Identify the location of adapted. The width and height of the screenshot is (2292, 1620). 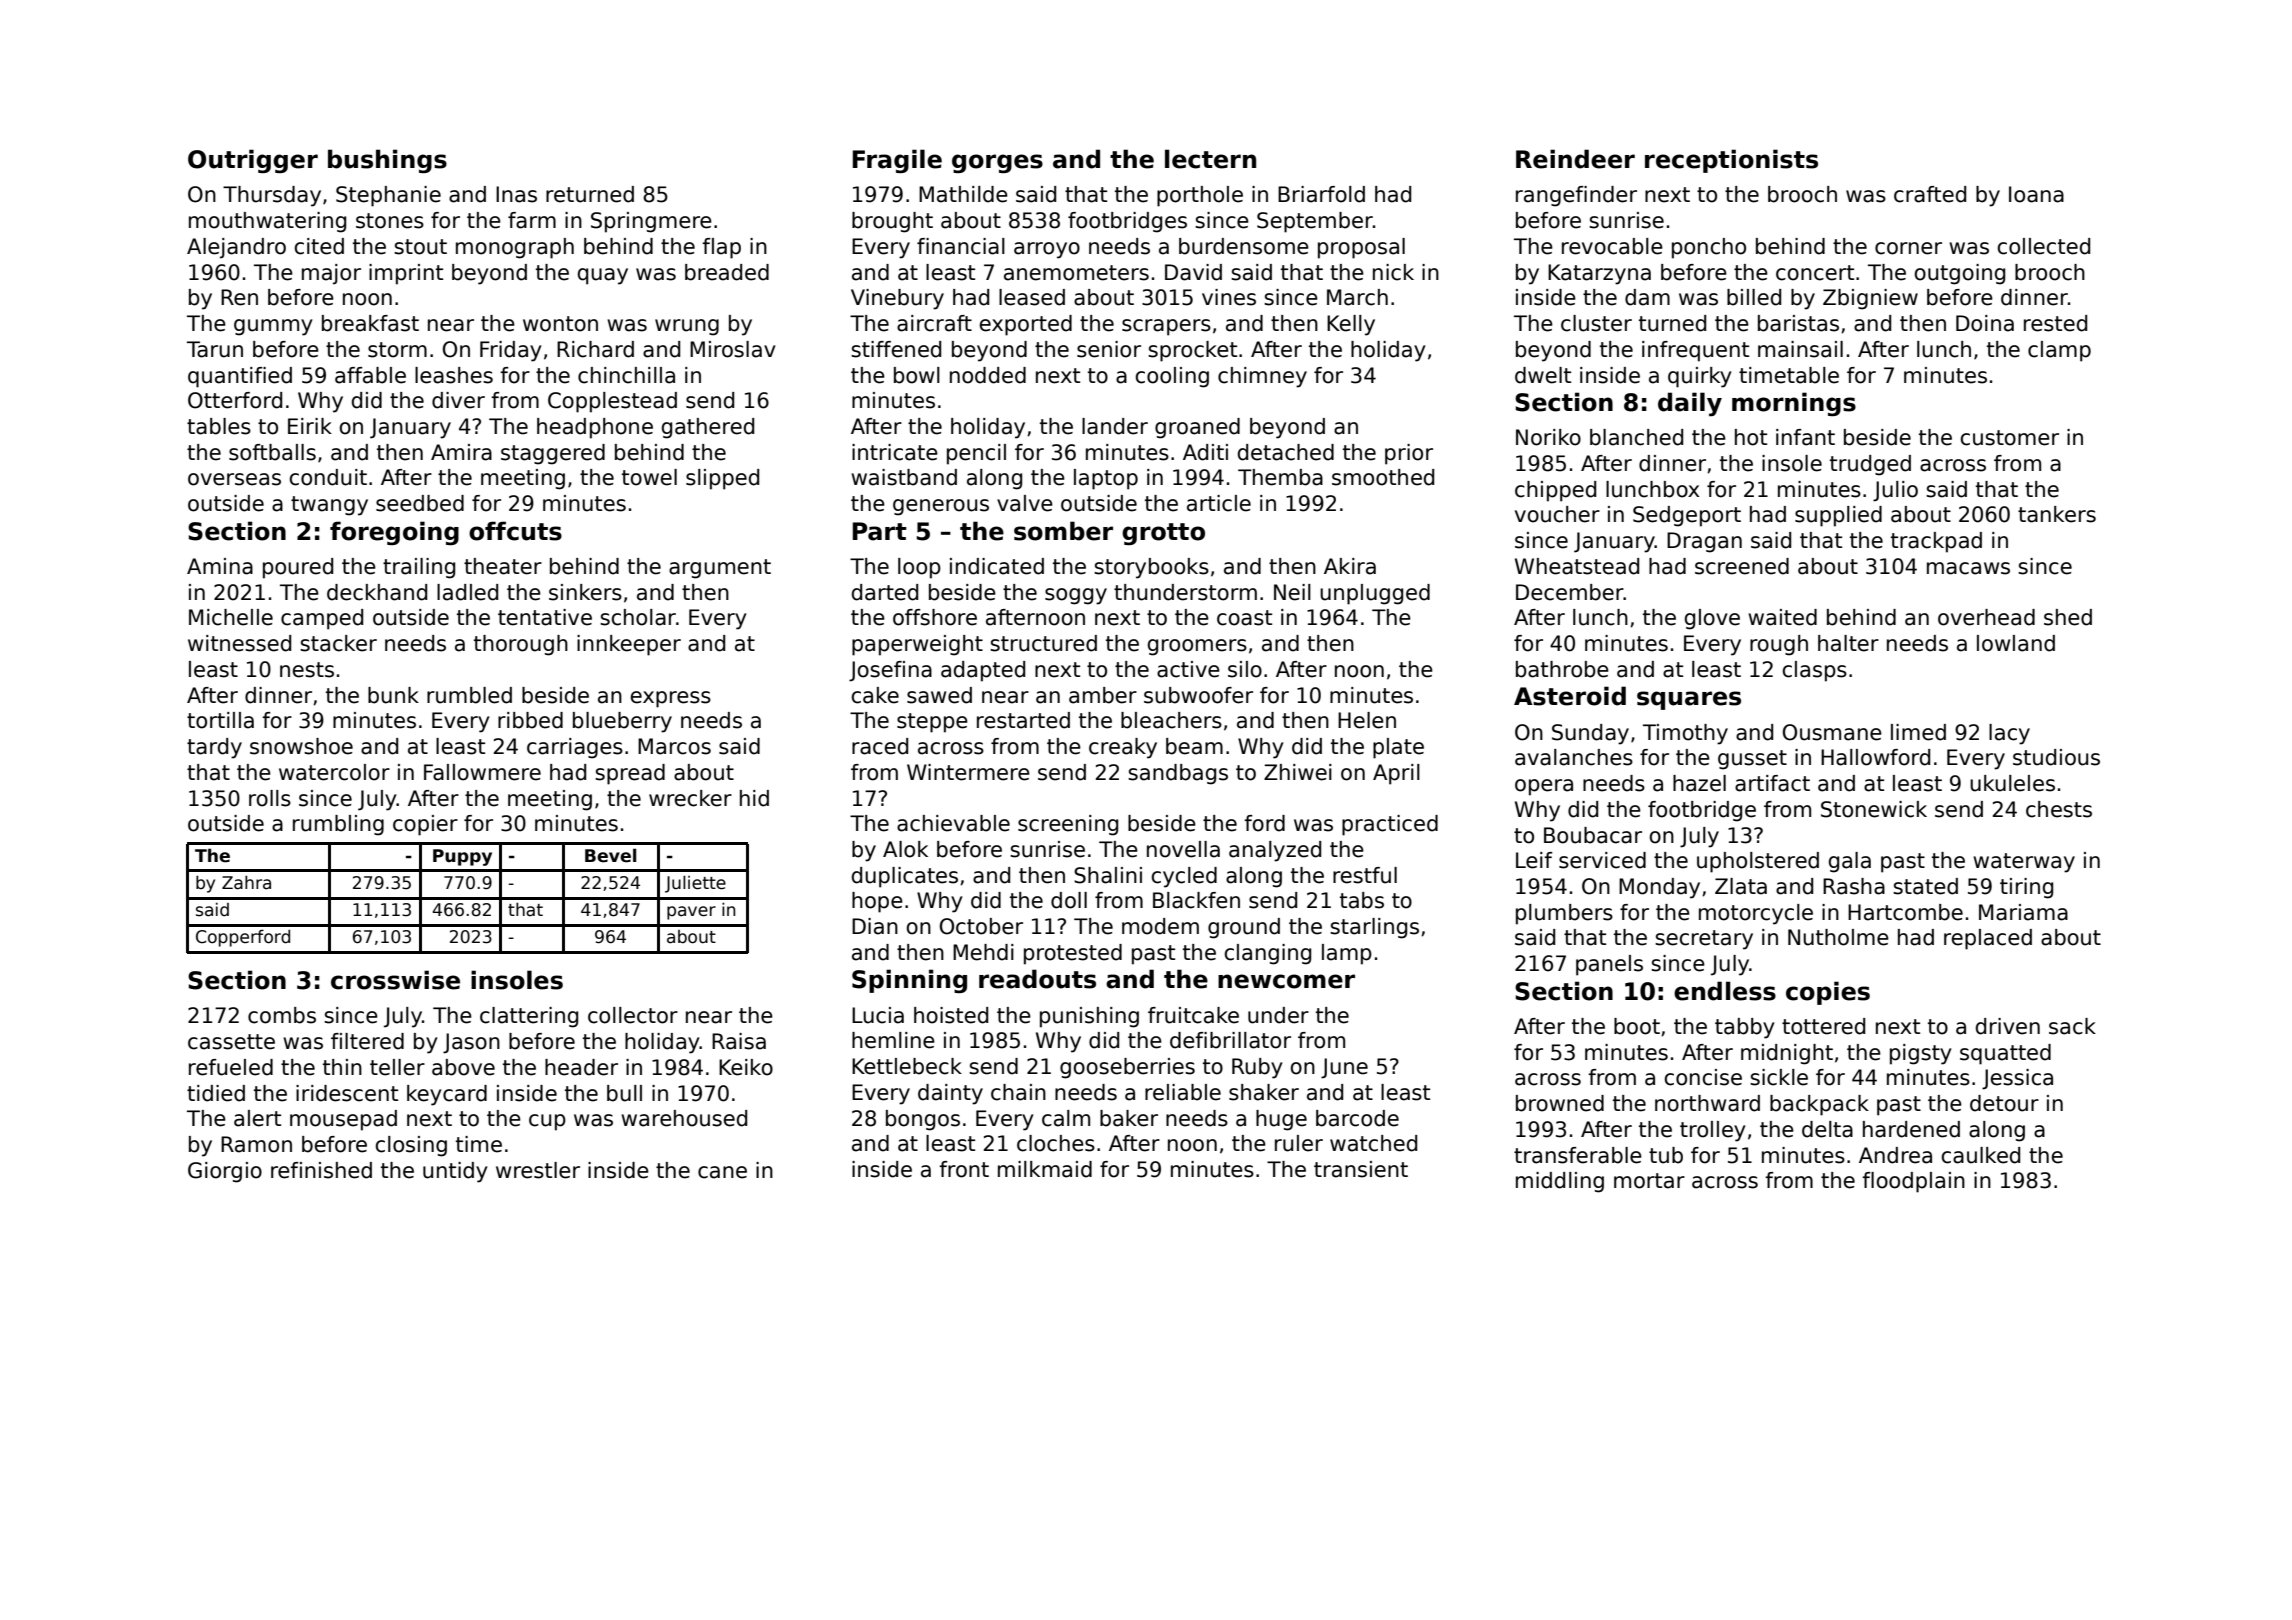
(983, 671).
